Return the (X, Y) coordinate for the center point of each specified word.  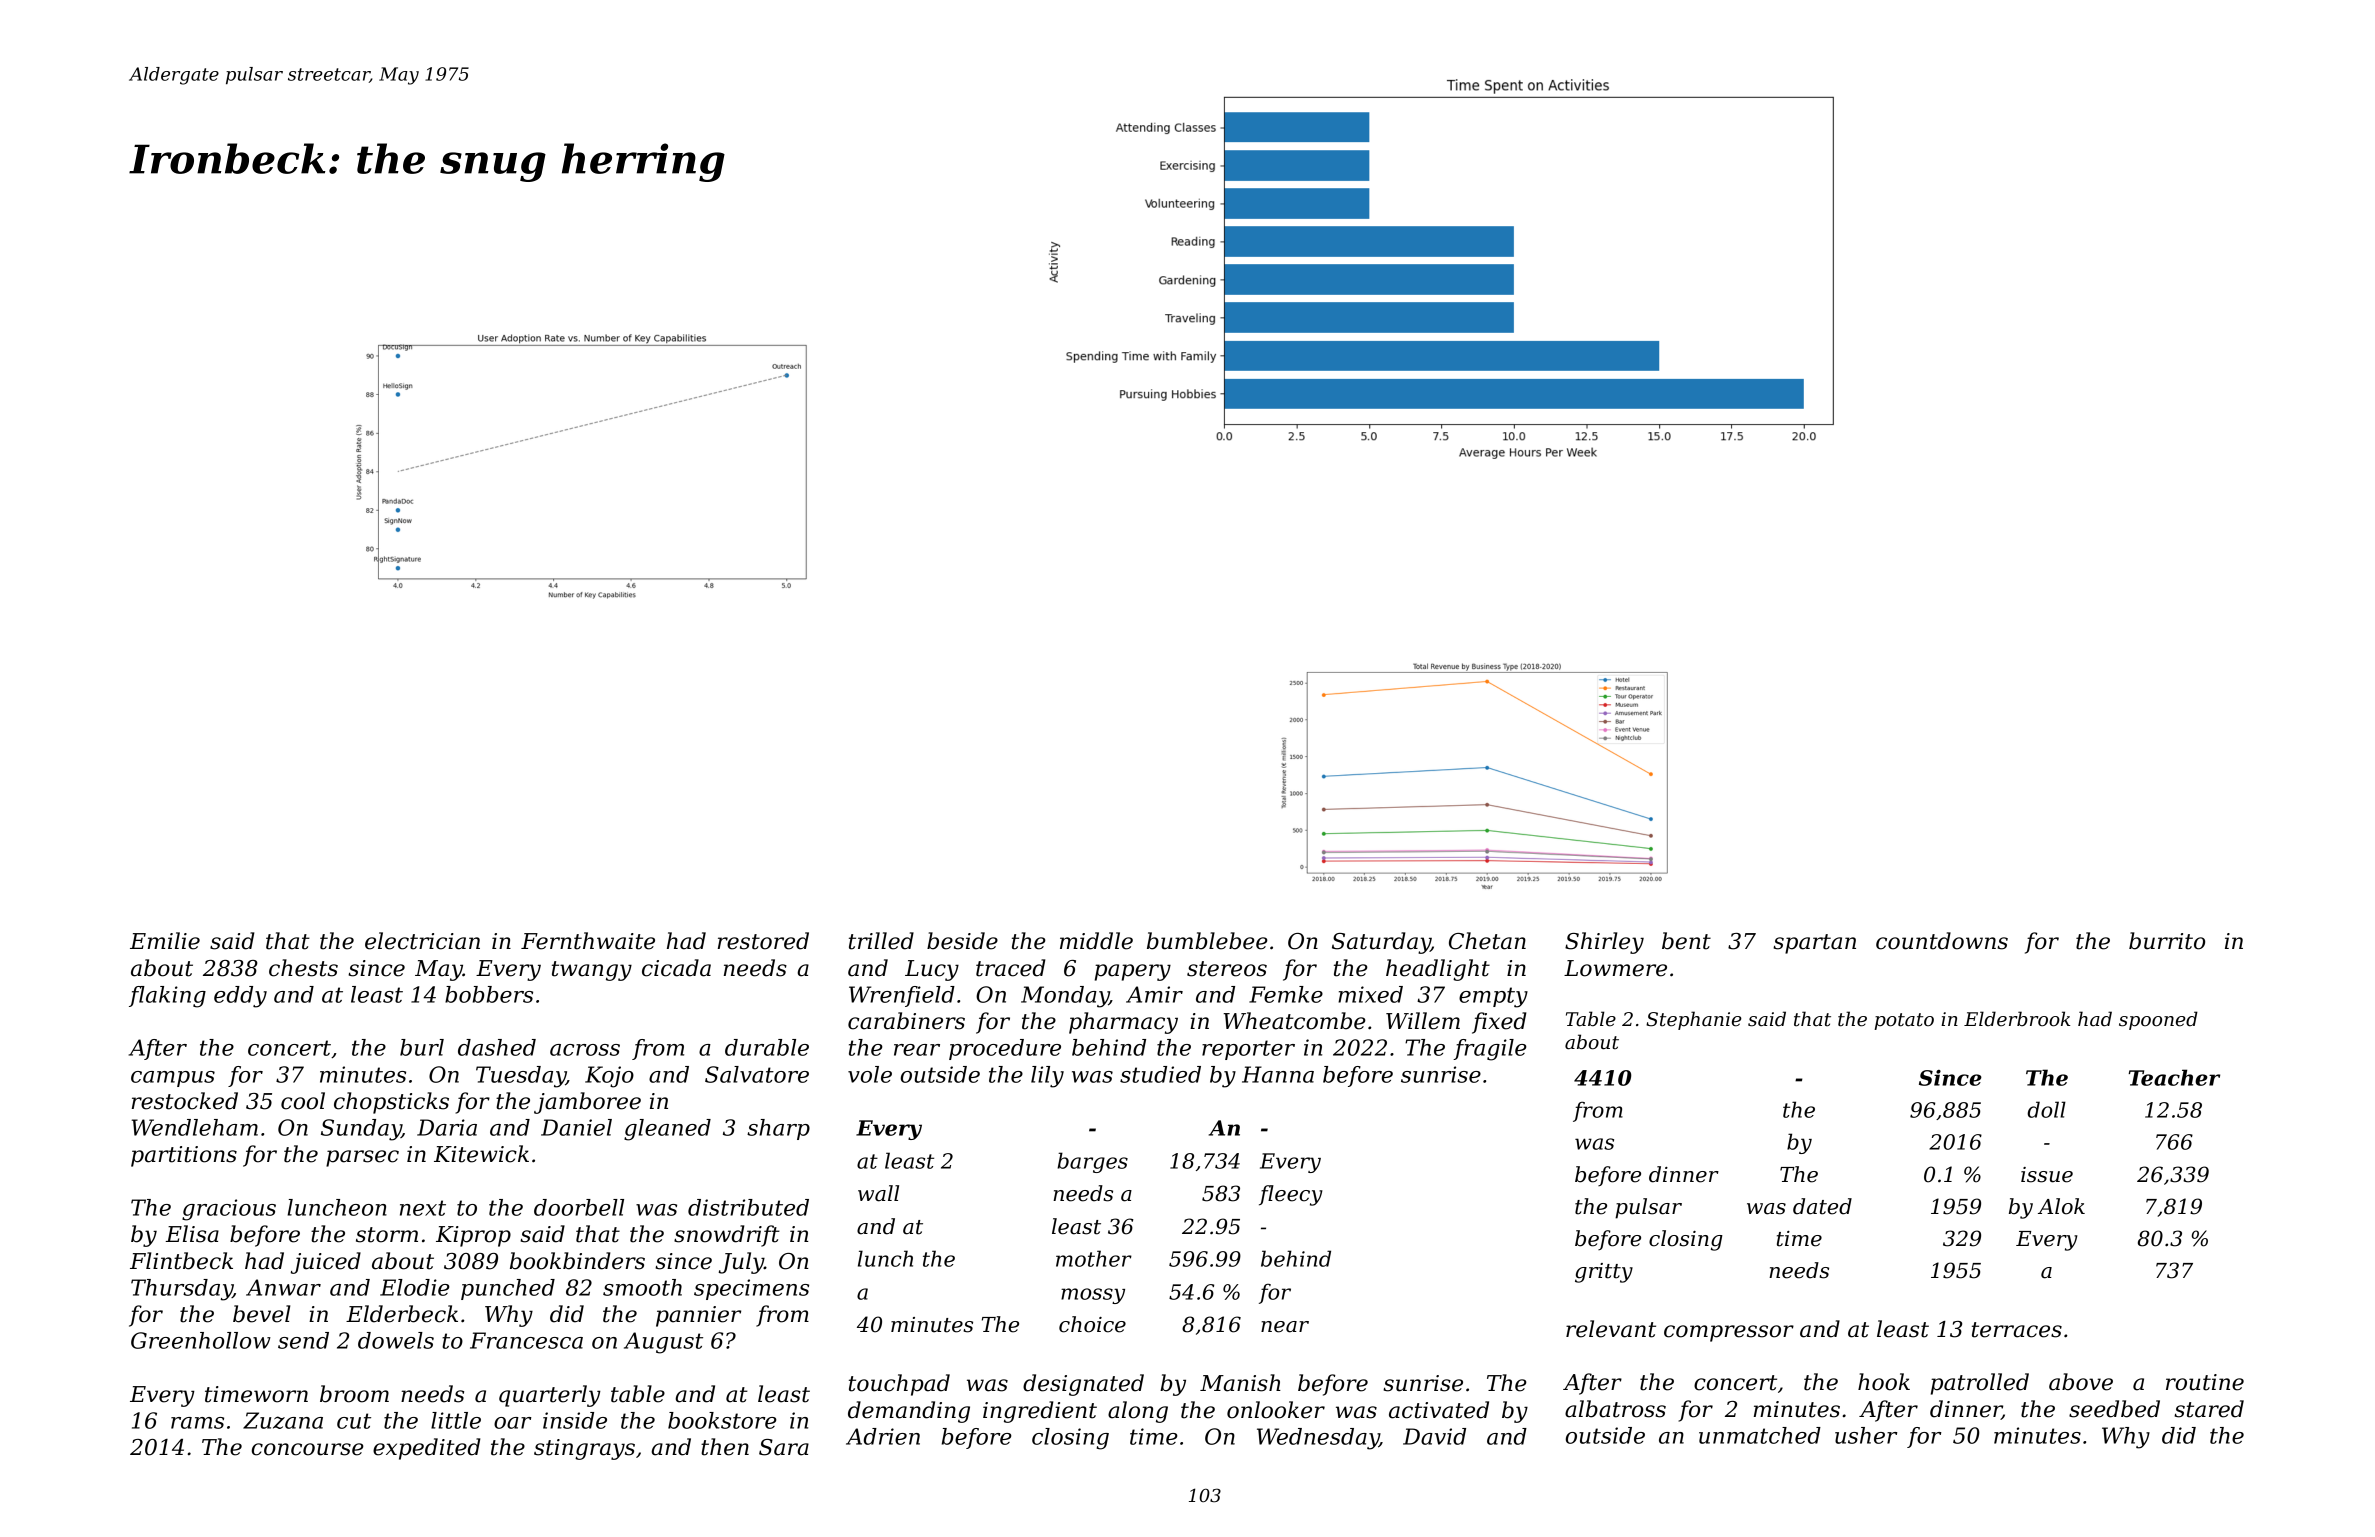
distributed (748, 1207)
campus (173, 1079)
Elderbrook (2017, 1019)
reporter (1248, 1050)
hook (1884, 1382)
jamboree (587, 1103)
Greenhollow (201, 1340)
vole (870, 1074)
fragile (1490, 1050)
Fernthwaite (588, 941)
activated (1439, 1410)
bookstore (722, 1420)
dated (1822, 1206)
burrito (2167, 941)
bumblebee (1207, 941)
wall (878, 1193)
